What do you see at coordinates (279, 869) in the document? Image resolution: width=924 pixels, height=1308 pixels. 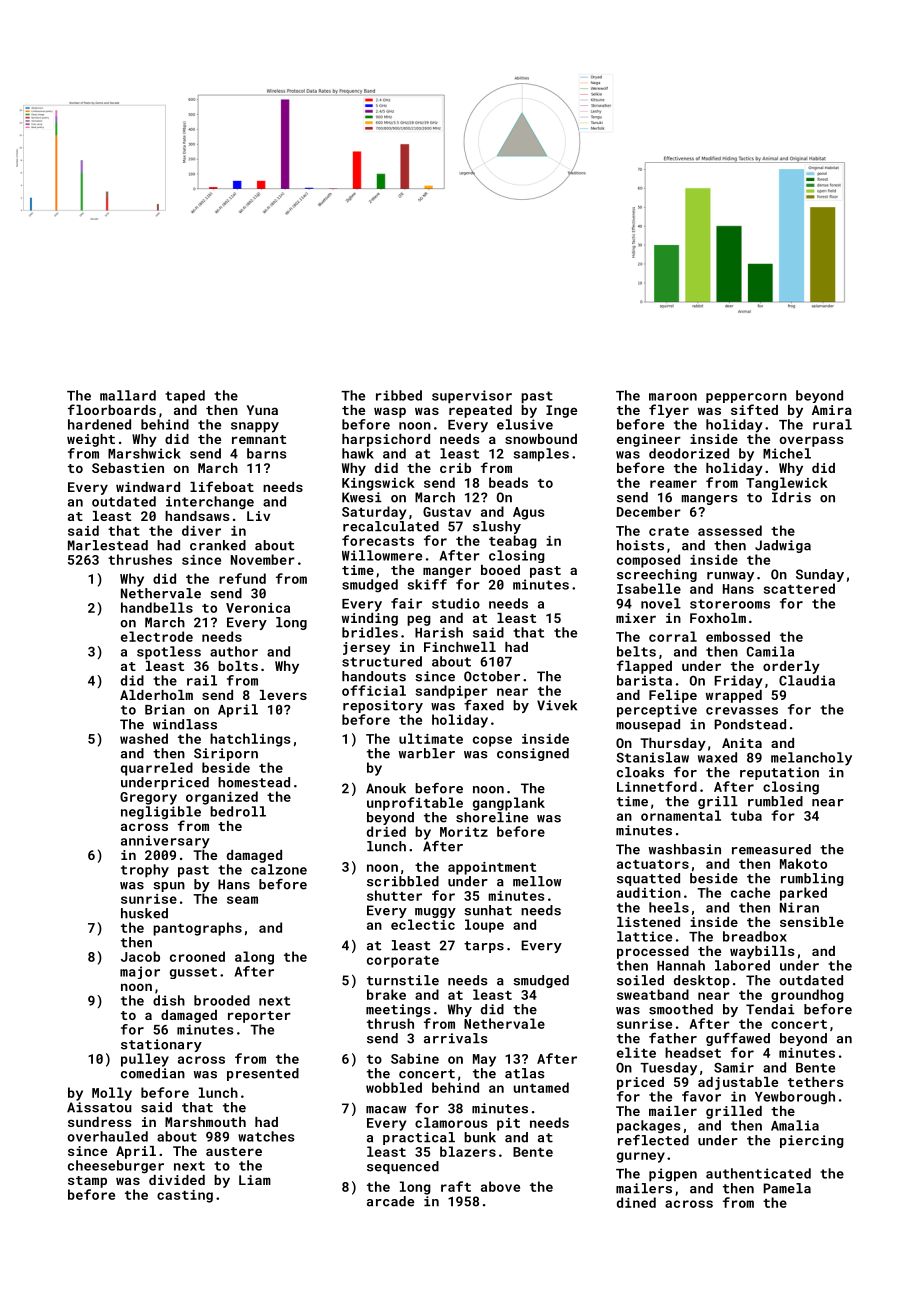 I see `calzone` at bounding box center [279, 869].
